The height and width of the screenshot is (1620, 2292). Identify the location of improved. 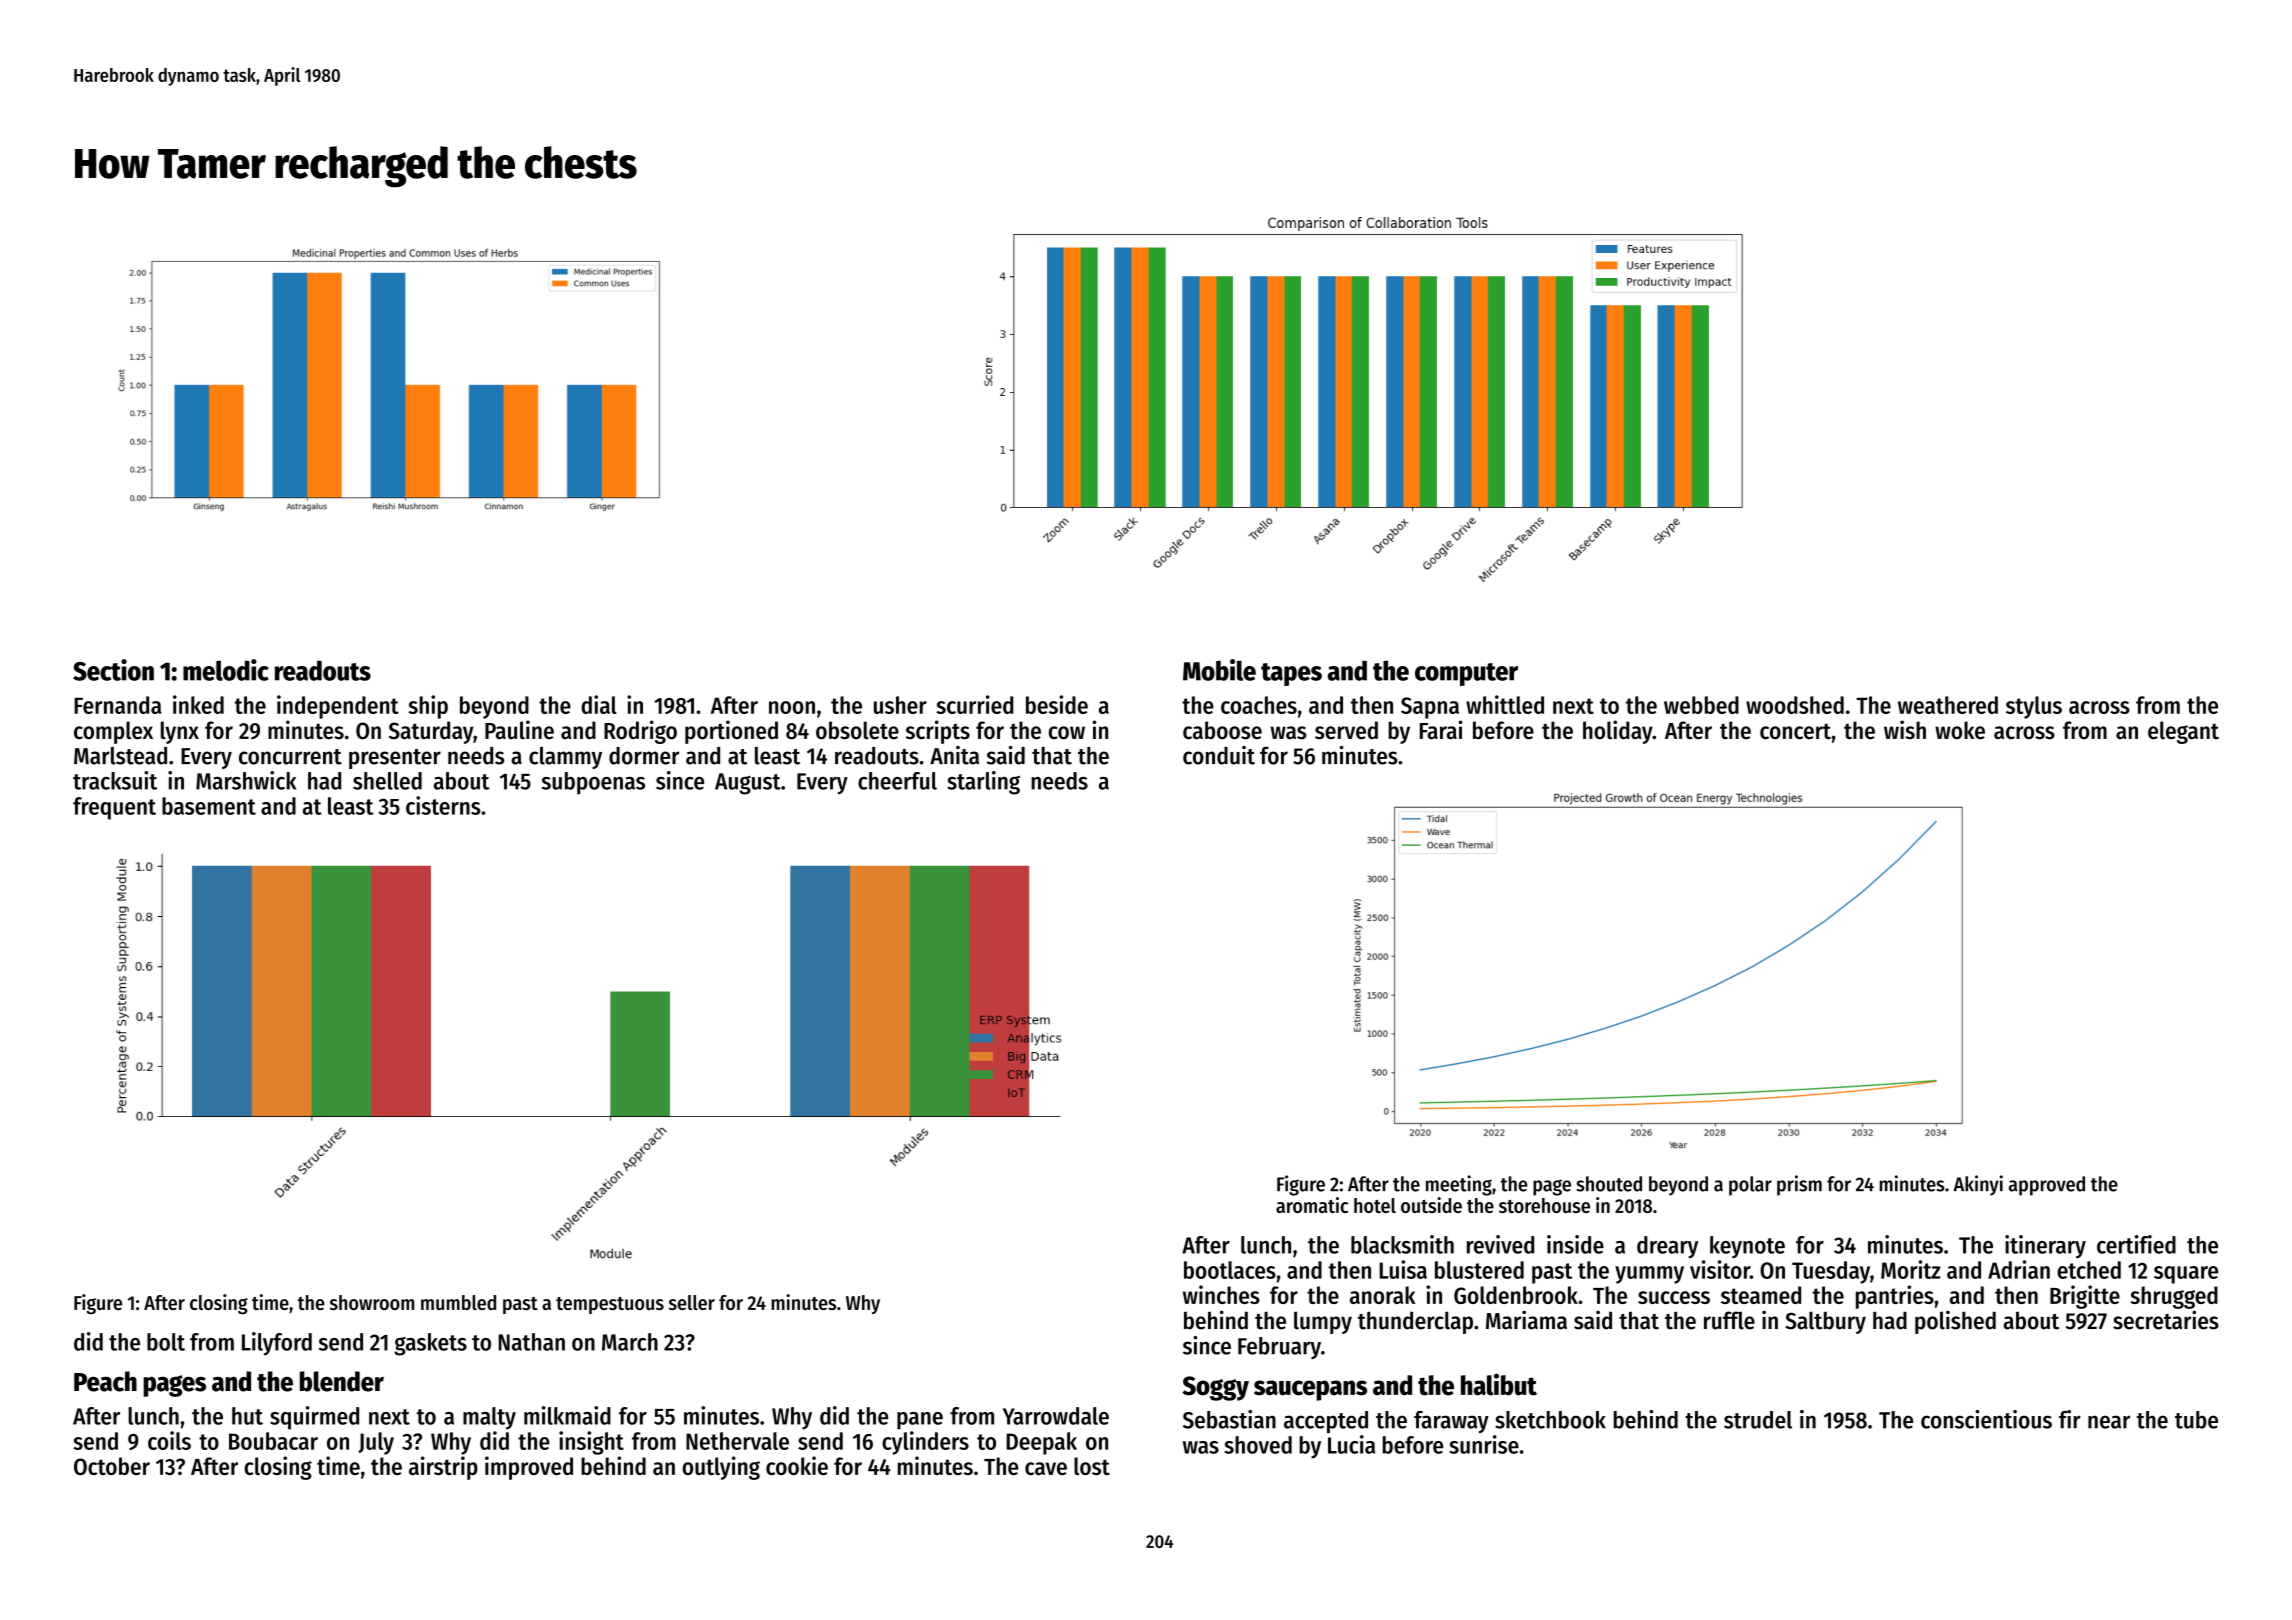
(529, 1468).
